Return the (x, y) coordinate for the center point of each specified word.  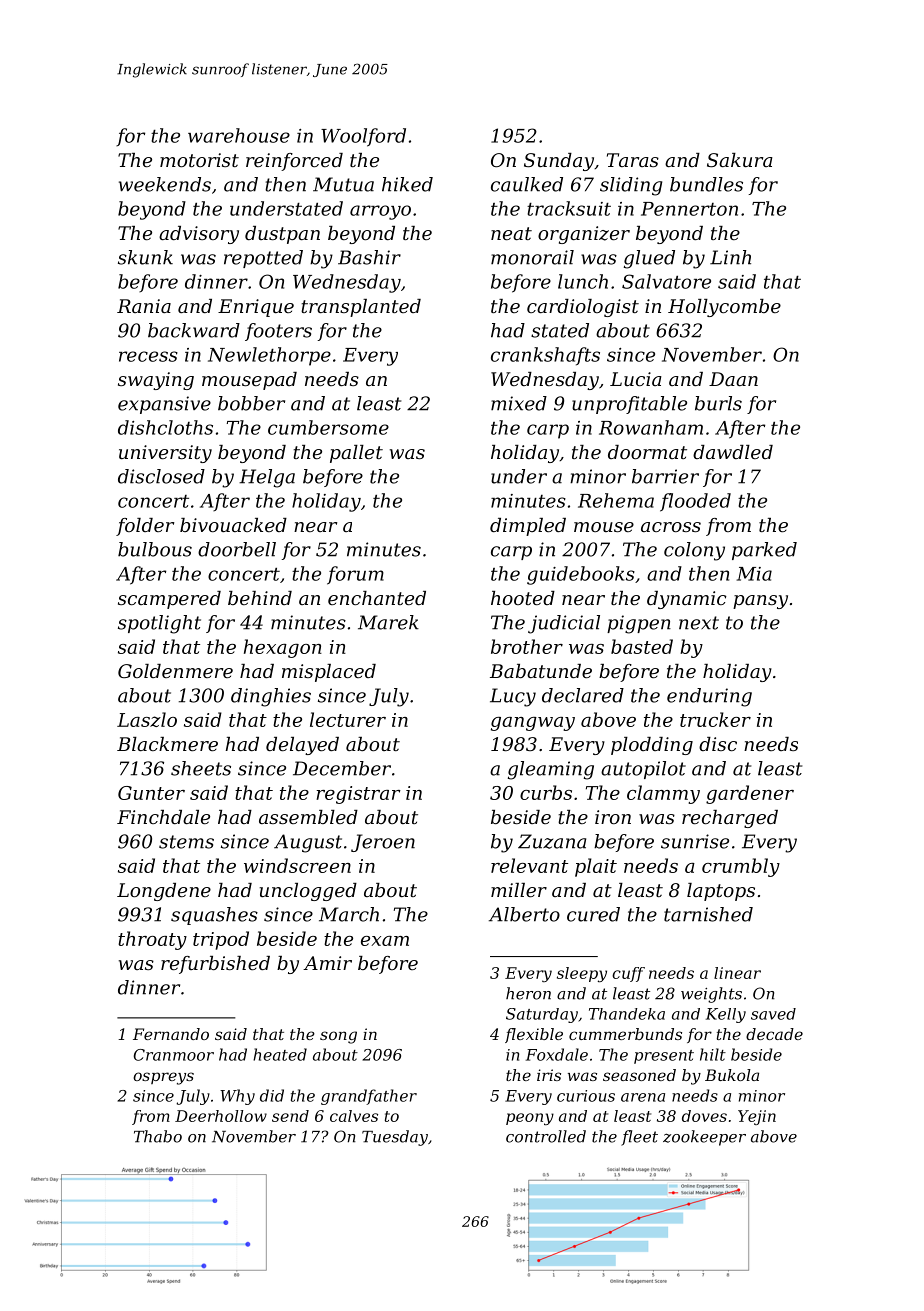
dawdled (733, 452)
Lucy (513, 697)
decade (774, 1034)
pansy (760, 602)
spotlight (159, 624)
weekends (165, 184)
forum (355, 575)
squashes (214, 916)
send (290, 1116)
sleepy (582, 974)
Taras (633, 160)
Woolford (363, 137)
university (165, 454)
